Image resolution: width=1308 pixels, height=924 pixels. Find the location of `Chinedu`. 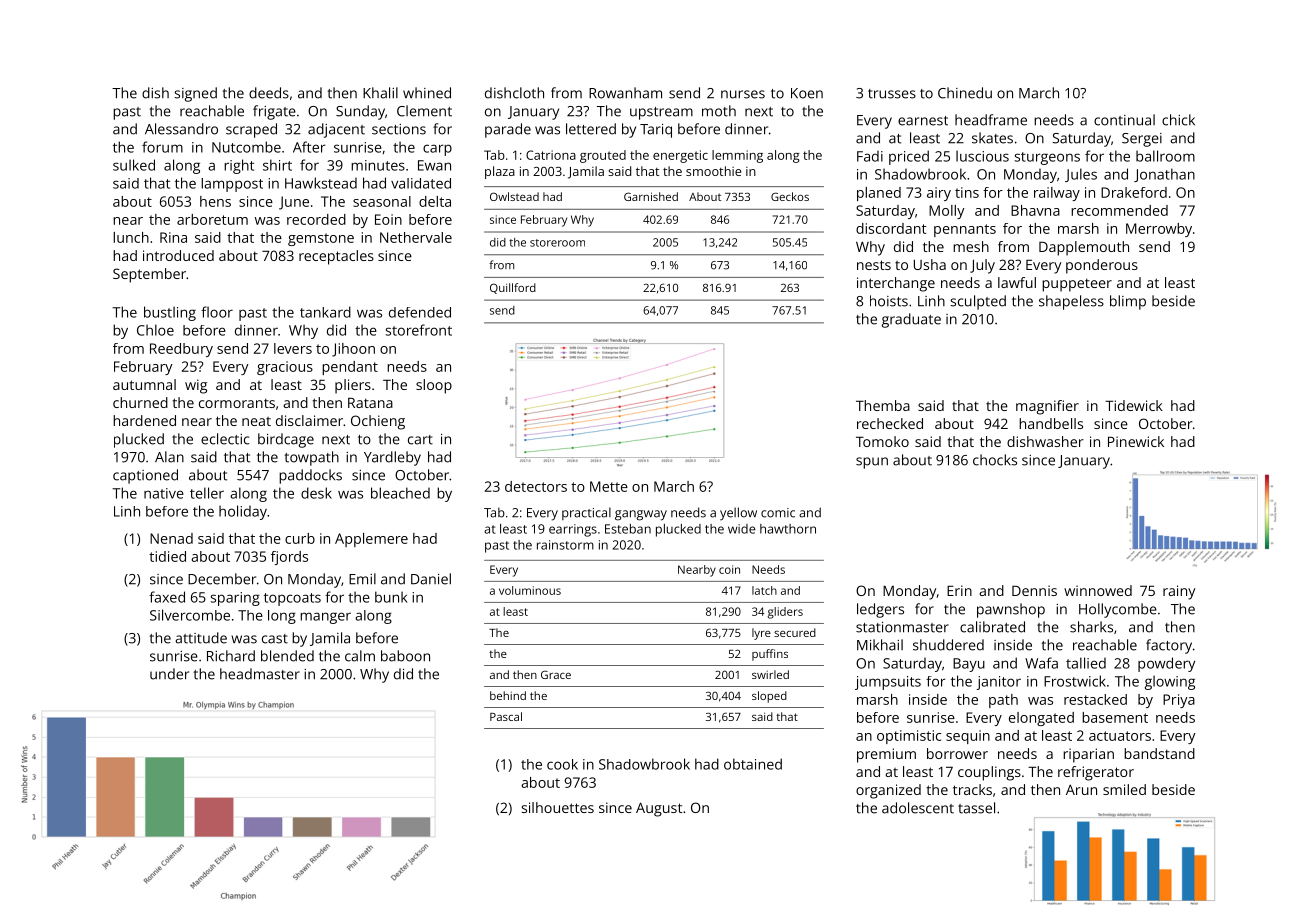

Chinedu is located at coordinates (965, 93).
